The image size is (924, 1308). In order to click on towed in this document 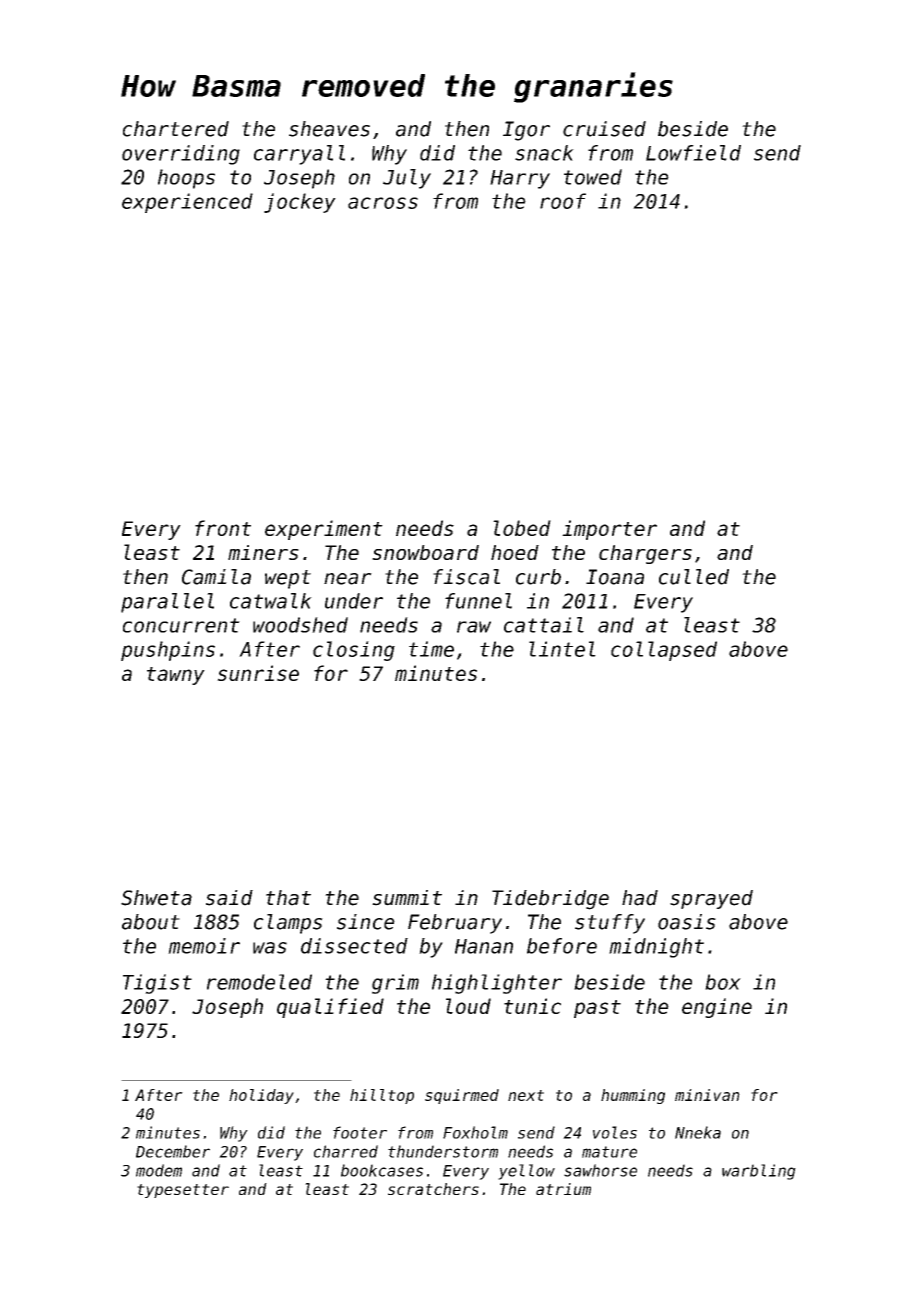, I will do `click(593, 177)`.
